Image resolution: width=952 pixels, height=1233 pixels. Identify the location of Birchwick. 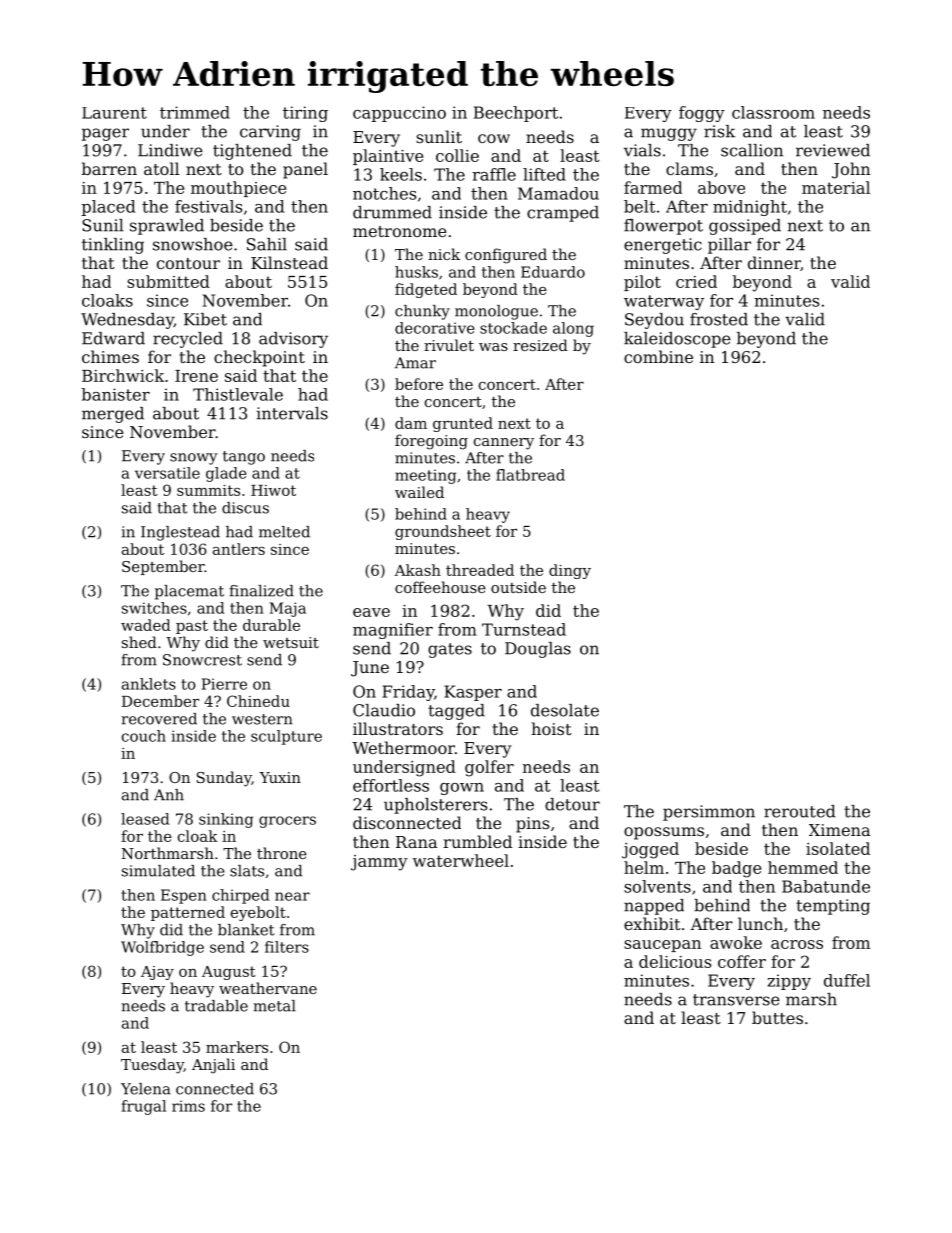
(123, 375).
